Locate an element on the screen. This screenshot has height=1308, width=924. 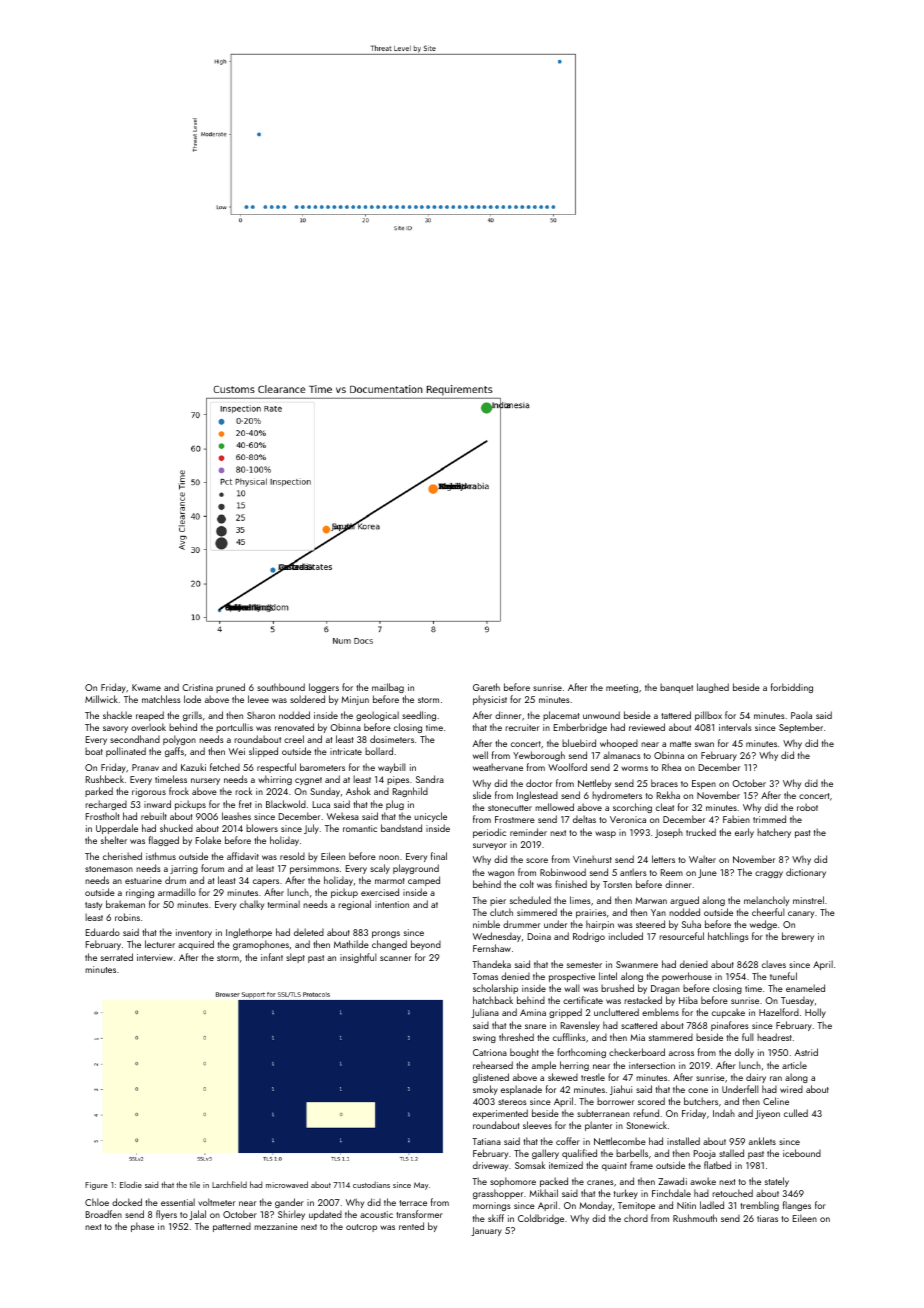
armadillo is located at coordinates (177, 892).
